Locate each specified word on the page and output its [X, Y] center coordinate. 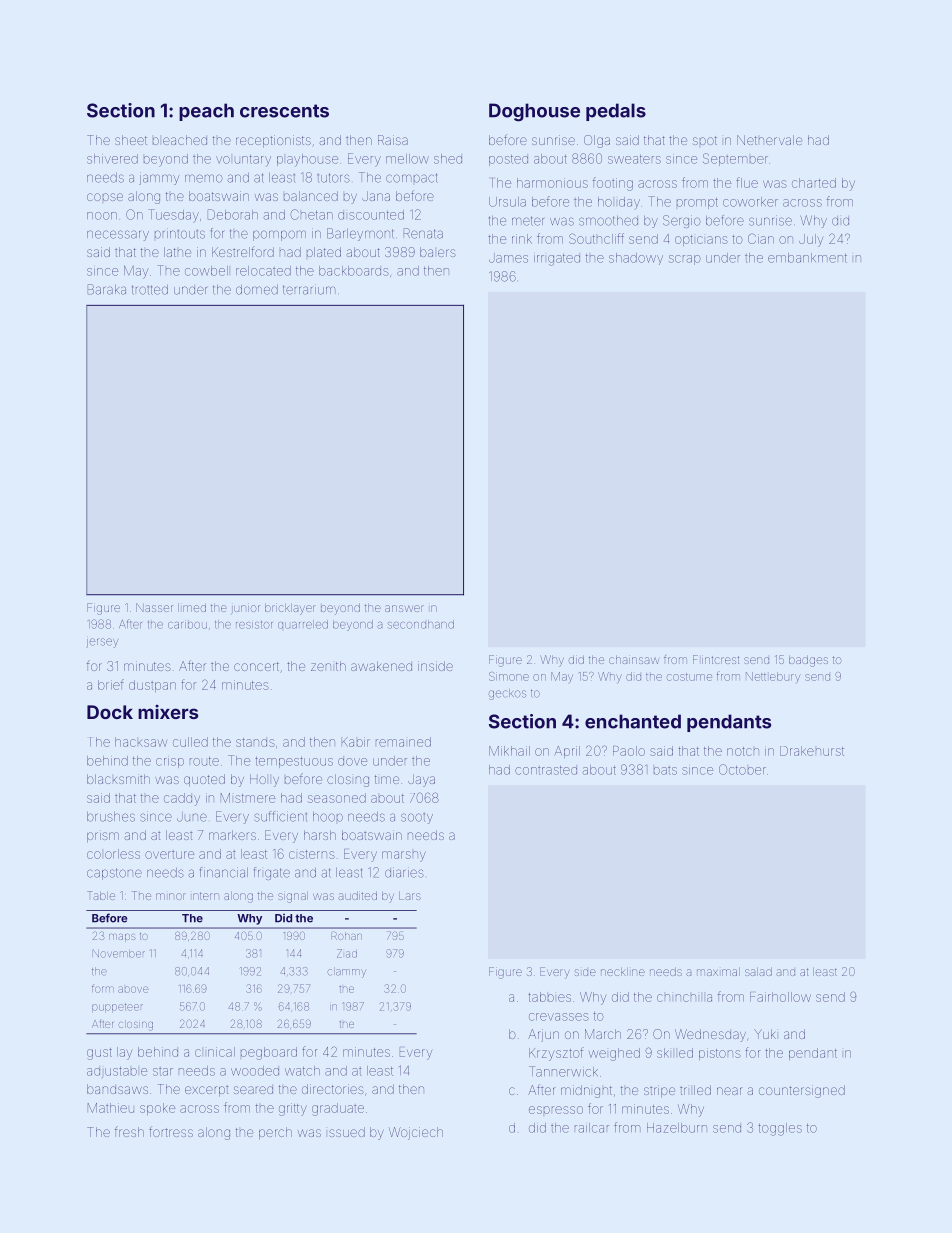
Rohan [347, 936]
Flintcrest [716, 659]
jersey [102, 643]
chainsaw [634, 660]
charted [814, 183]
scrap [685, 260]
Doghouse [534, 112]
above [133, 989]
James [508, 258]
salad [758, 972]
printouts [180, 234]
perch [275, 1133]
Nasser [154, 607]
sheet [131, 140]
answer [404, 608]
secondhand [421, 624]
